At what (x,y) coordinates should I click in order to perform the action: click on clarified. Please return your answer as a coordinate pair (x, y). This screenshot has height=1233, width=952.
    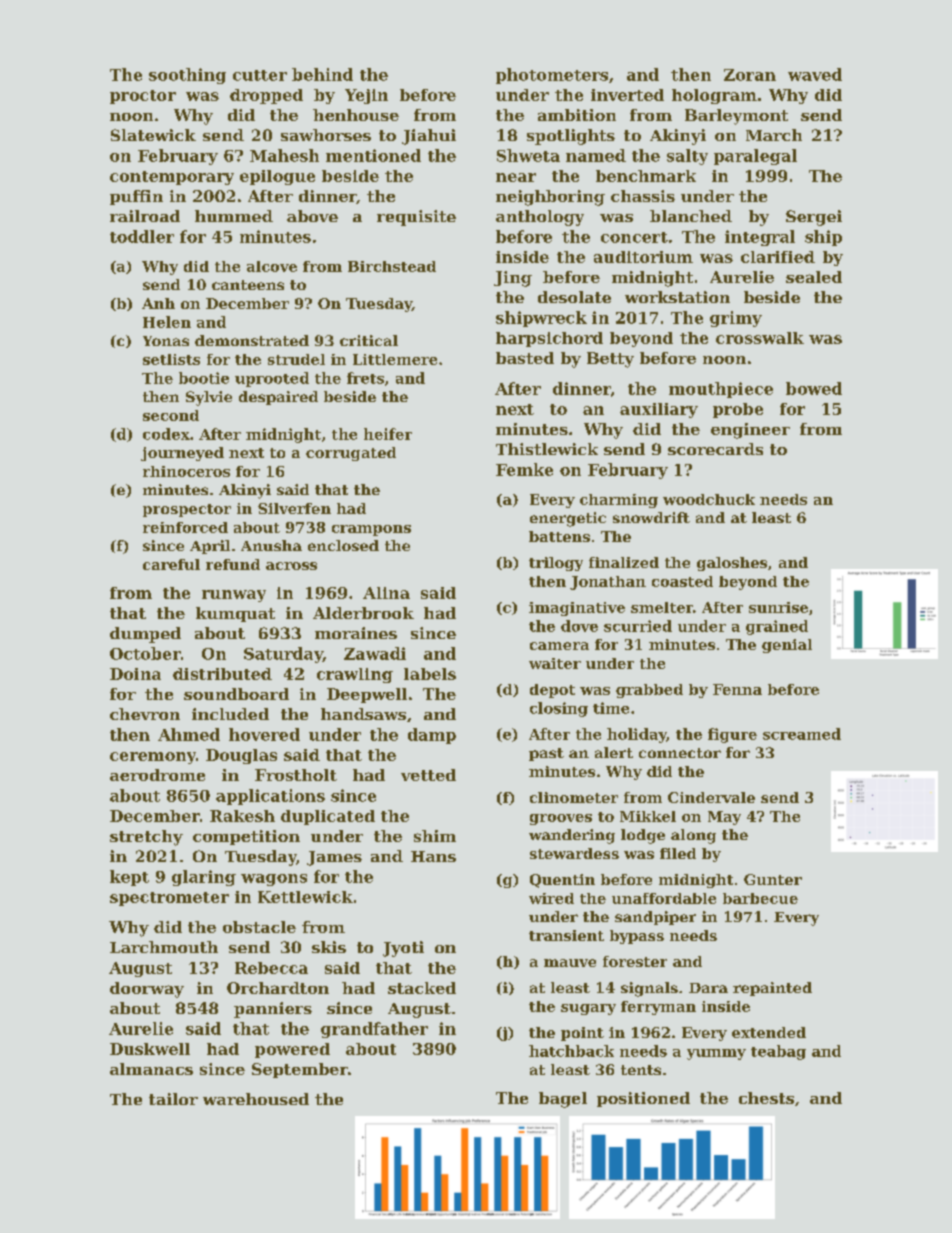
    Looking at the image, I should click on (778, 257).
